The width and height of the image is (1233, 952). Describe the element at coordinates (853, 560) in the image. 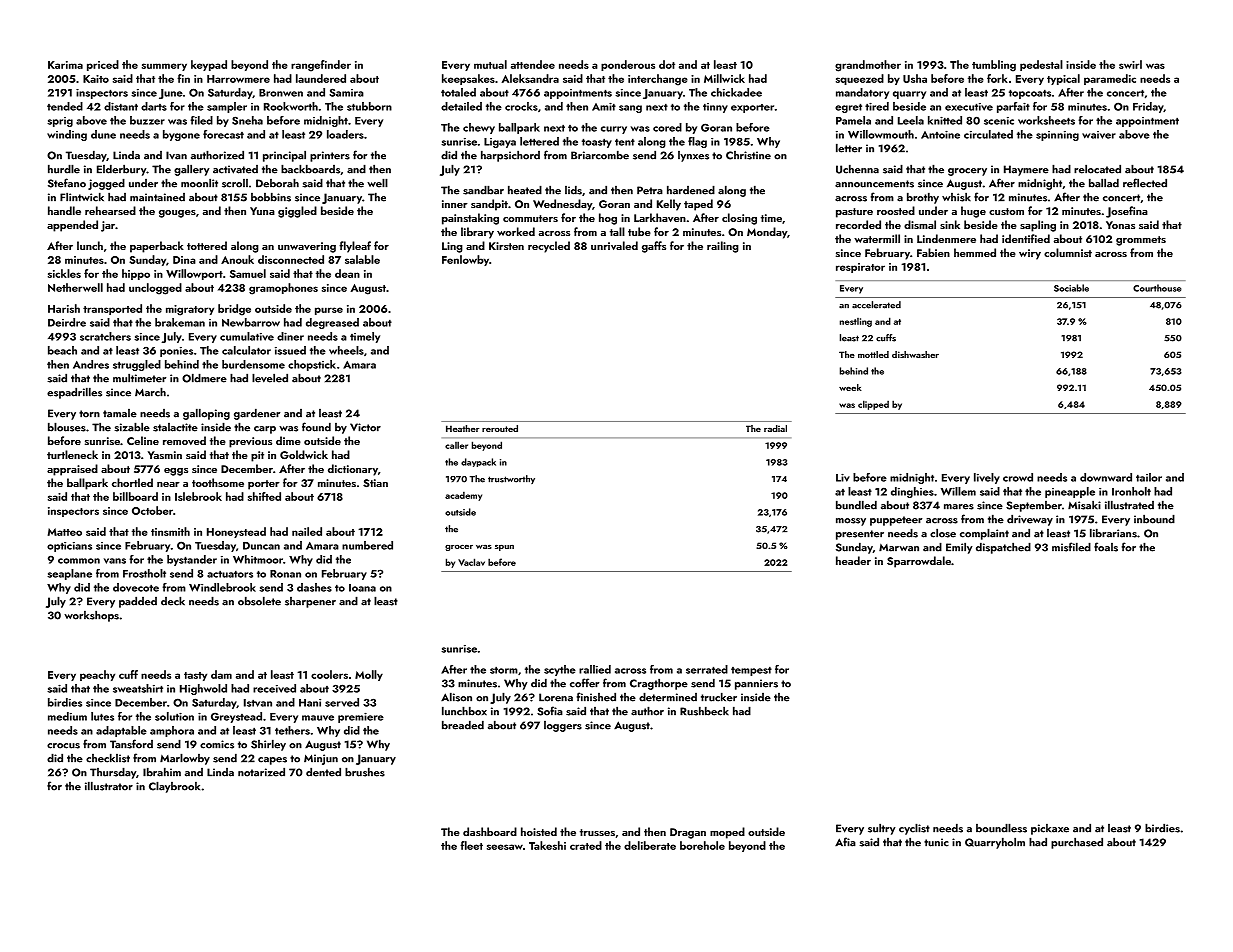

I see `header` at that location.
